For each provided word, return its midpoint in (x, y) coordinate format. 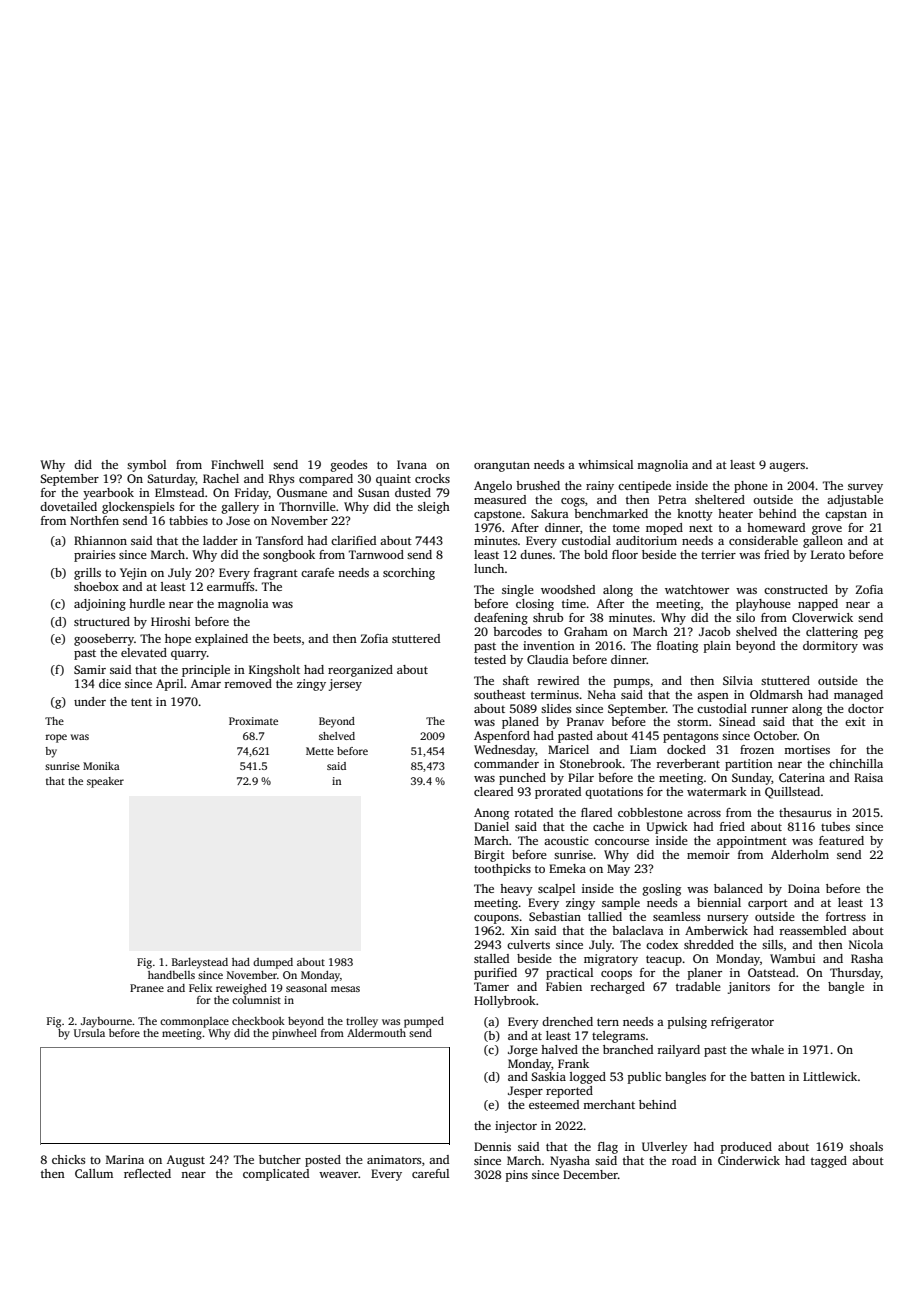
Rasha (867, 958)
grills (87, 574)
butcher (280, 1159)
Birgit (489, 856)
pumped (424, 1022)
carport (768, 904)
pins (517, 1176)
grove (827, 530)
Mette (320, 751)
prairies (94, 556)
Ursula (89, 1033)
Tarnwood (376, 554)
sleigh (434, 508)
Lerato (828, 554)
